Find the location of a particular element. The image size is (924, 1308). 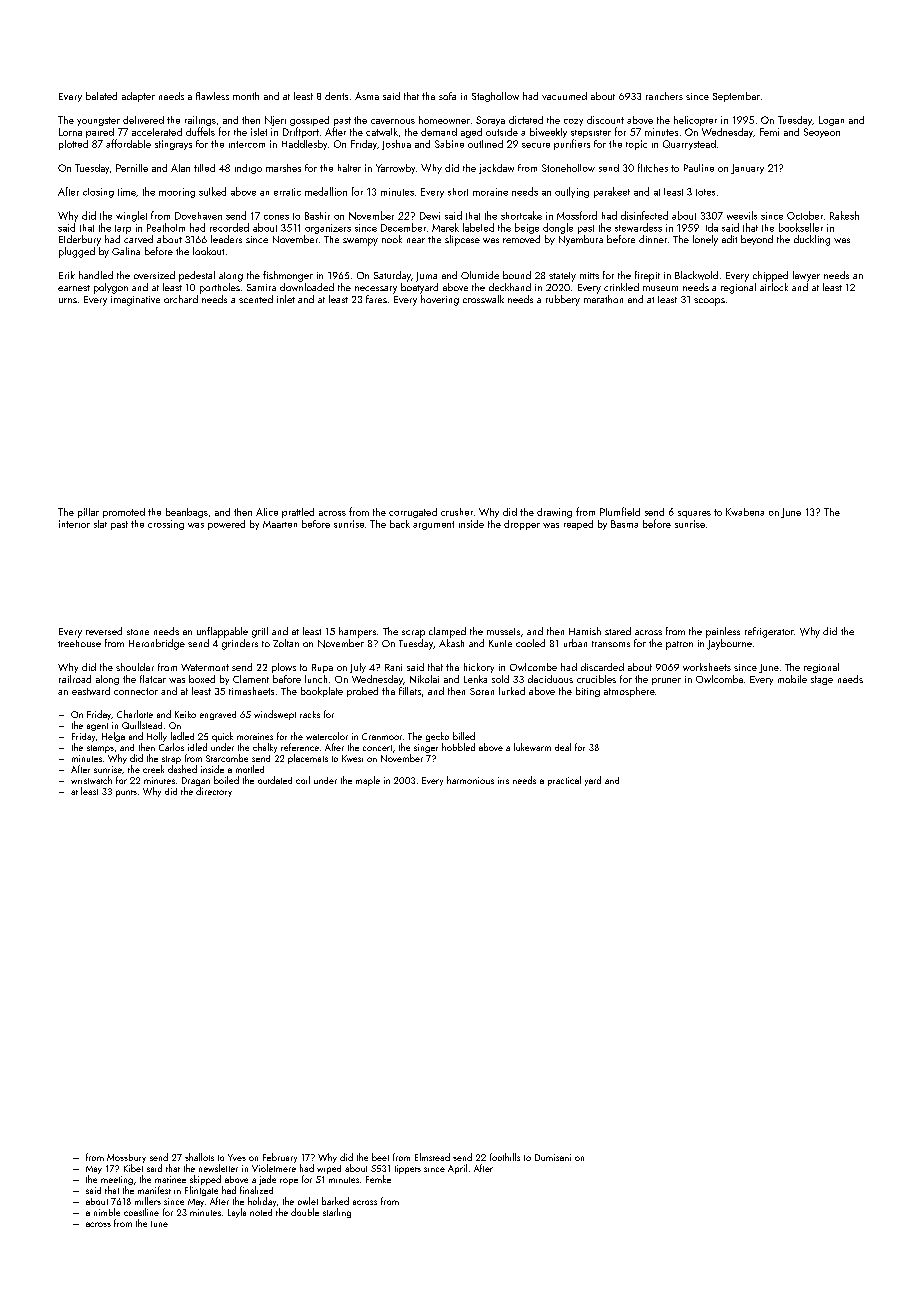

harmonious is located at coordinates (470, 780).
